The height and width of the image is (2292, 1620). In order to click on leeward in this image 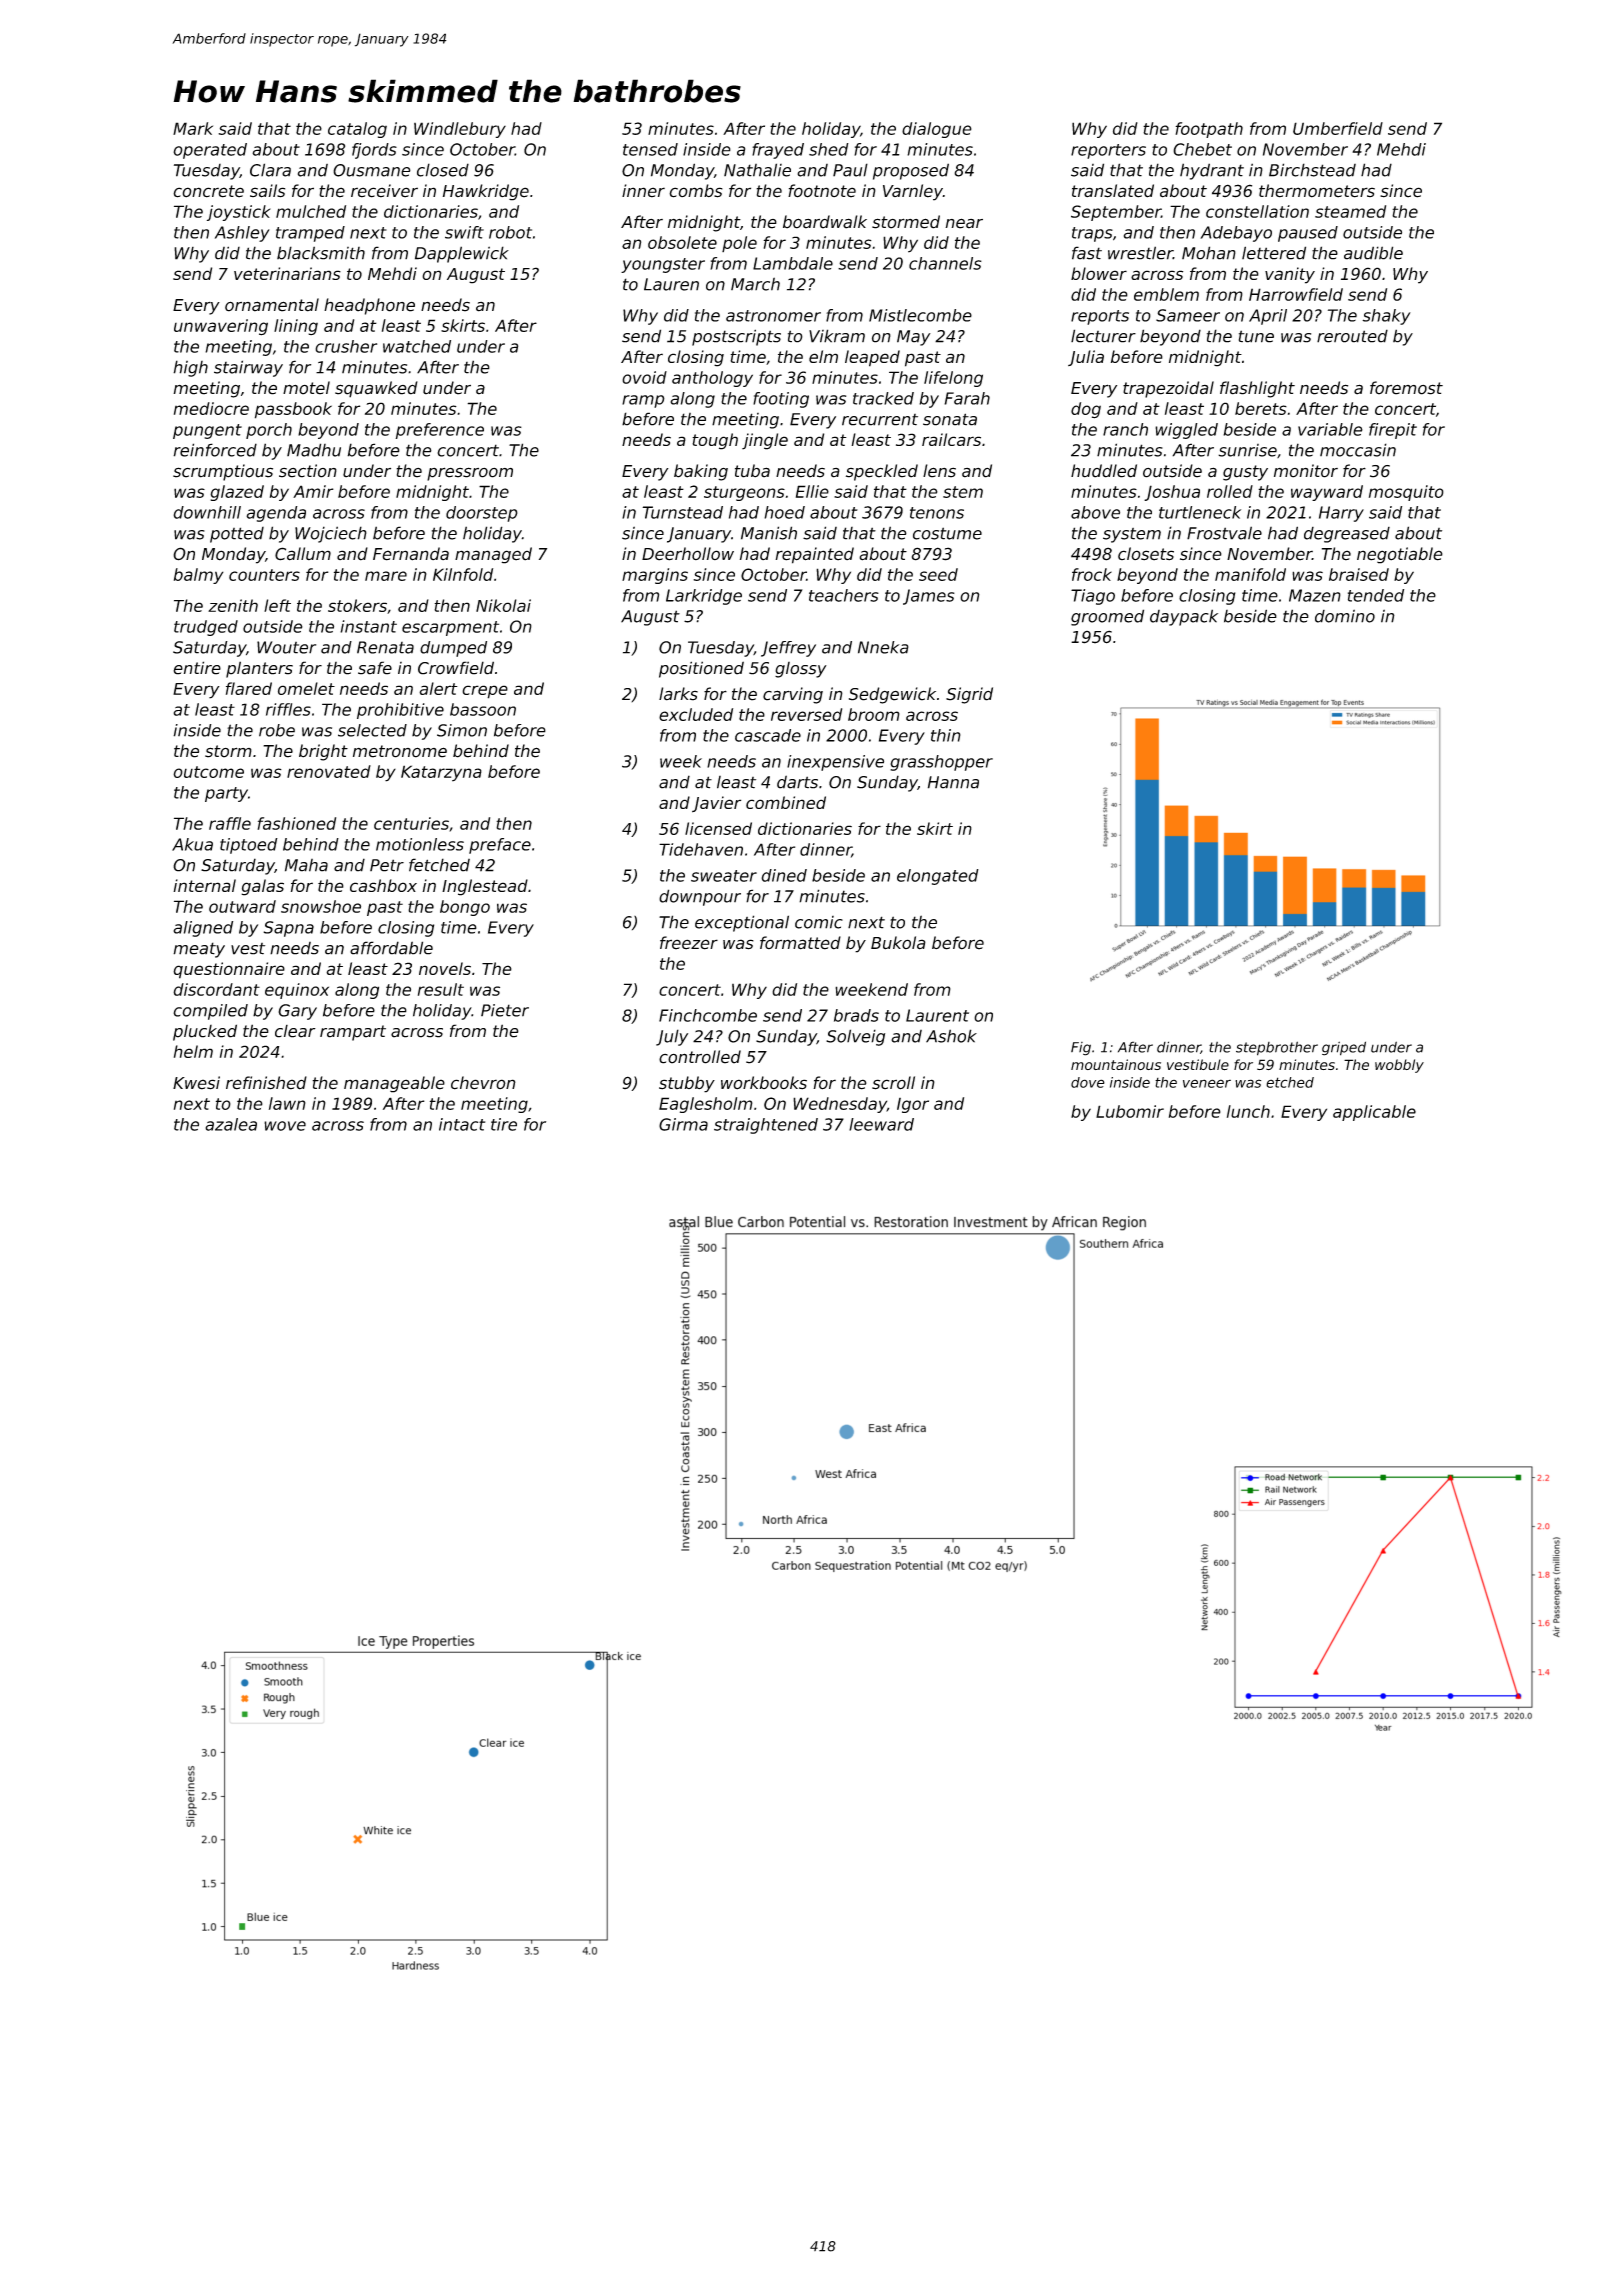, I will do `click(881, 1124)`.
